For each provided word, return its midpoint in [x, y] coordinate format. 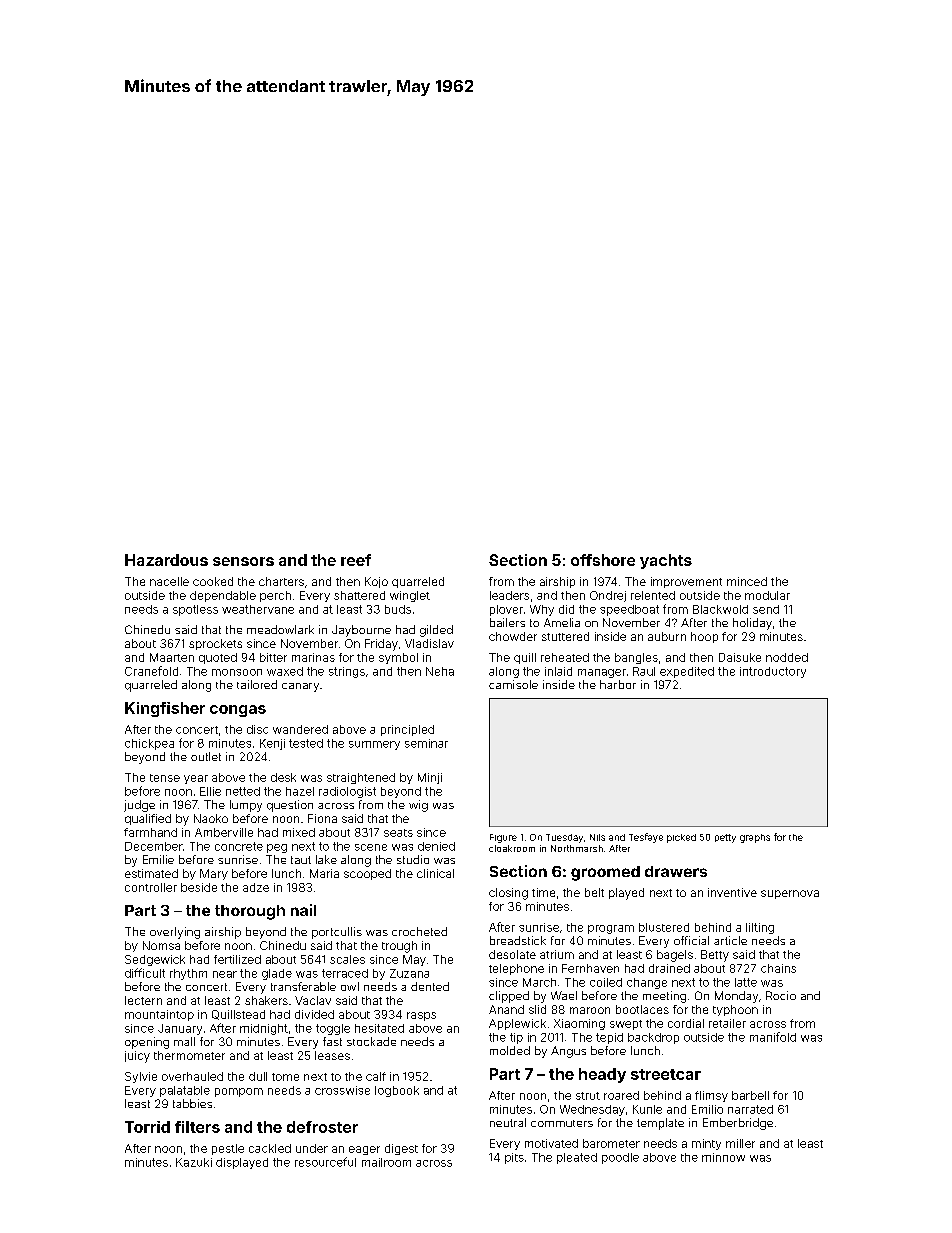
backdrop [653, 1038]
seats [398, 833]
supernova [790, 894]
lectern [143, 1000]
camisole [513, 684]
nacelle [169, 581]
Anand [506, 1009]
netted [243, 791]
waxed [285, 671]
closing [508, 894]
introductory [773, 672]
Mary [214, 874]
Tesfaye [646, 838]
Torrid [147, 1127]
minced [747, 581]
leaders [509, 595]
